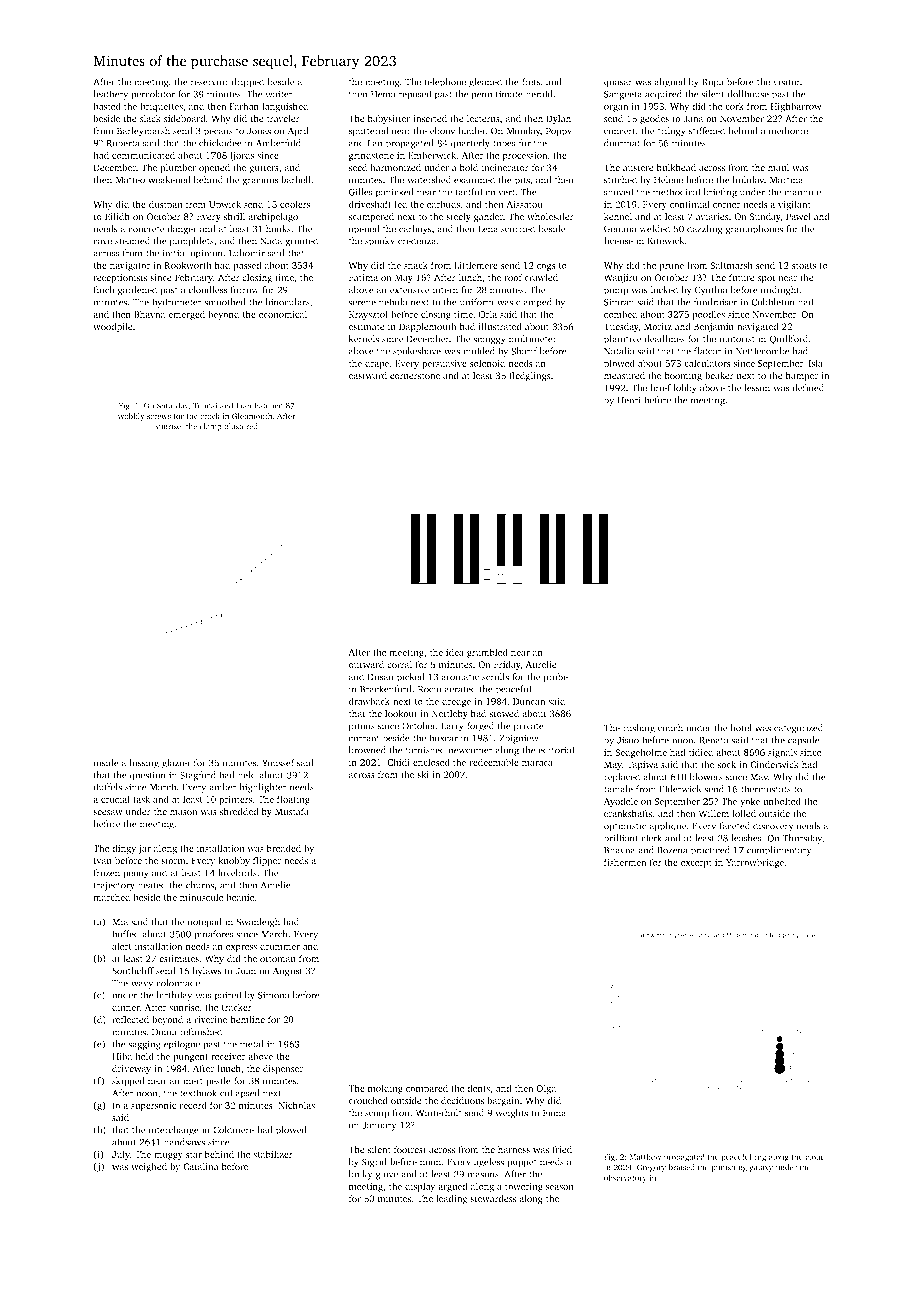 The height and width of the screenshot is (1308, 924). Describe the element at coordinates (638, 168) in the screenshot. I see `austere` at that location.
